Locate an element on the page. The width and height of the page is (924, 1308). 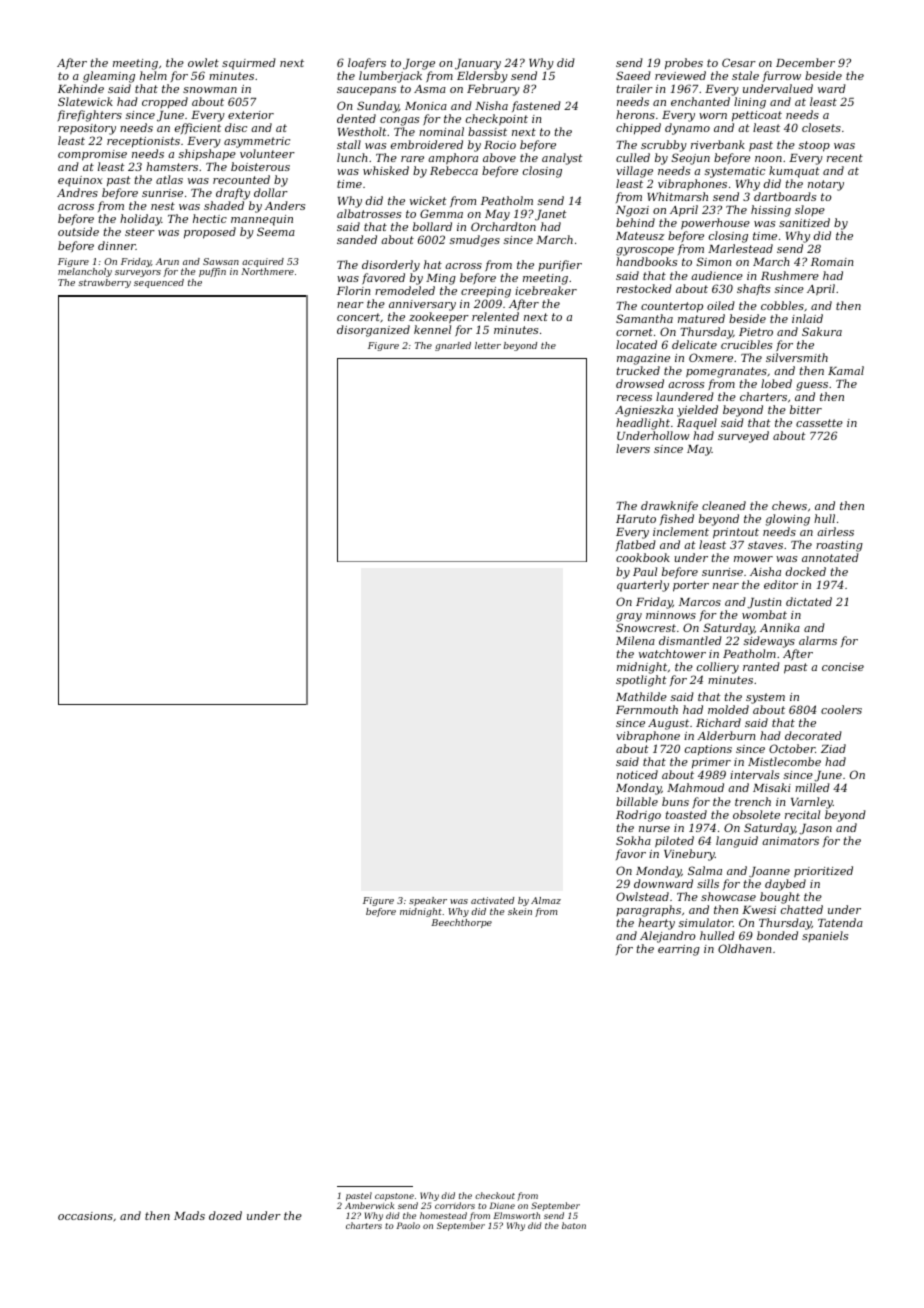
minnows is located at coordinates (671, 615).
